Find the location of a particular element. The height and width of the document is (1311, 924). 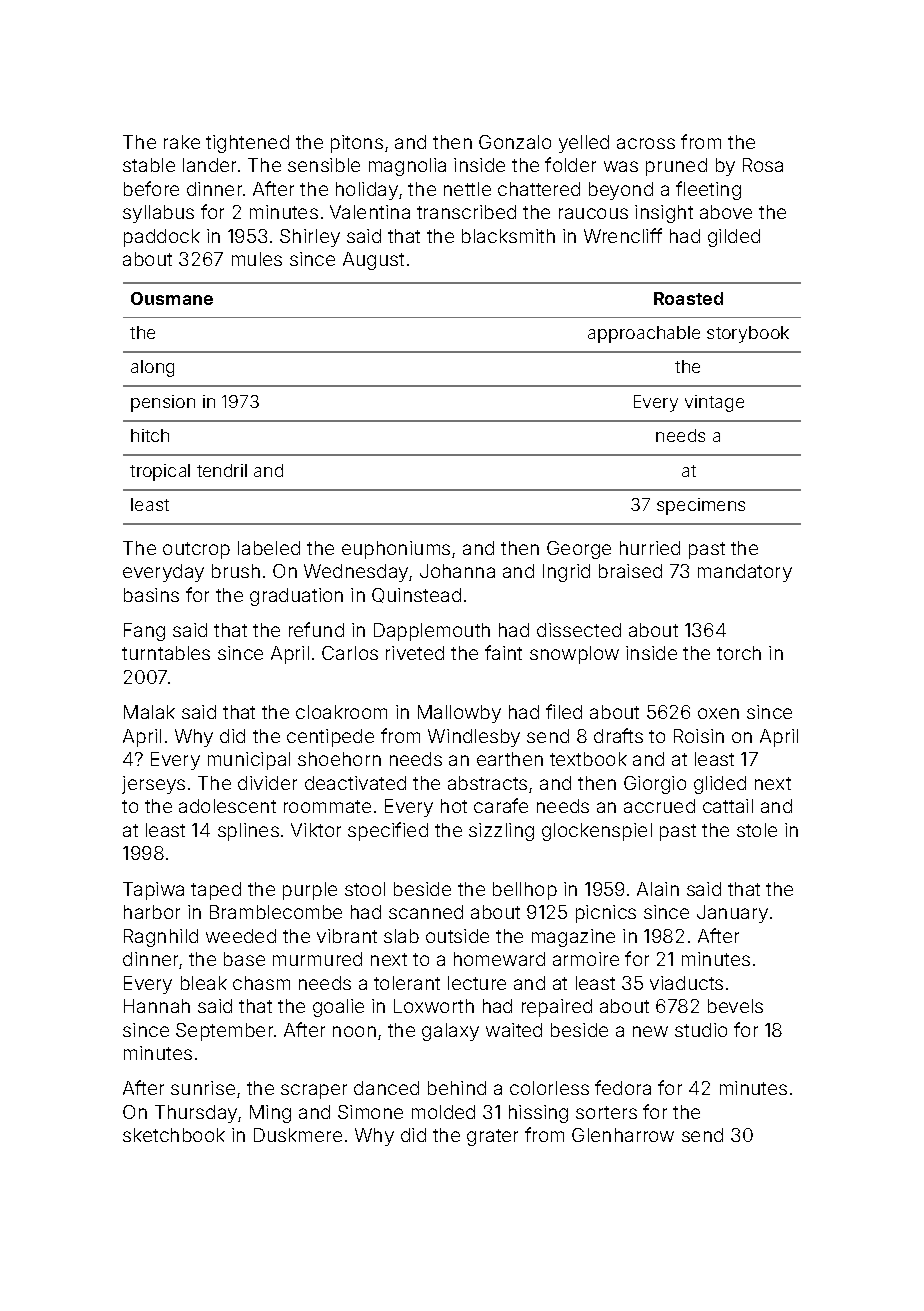

stole is located at coordinates (757, 830).
